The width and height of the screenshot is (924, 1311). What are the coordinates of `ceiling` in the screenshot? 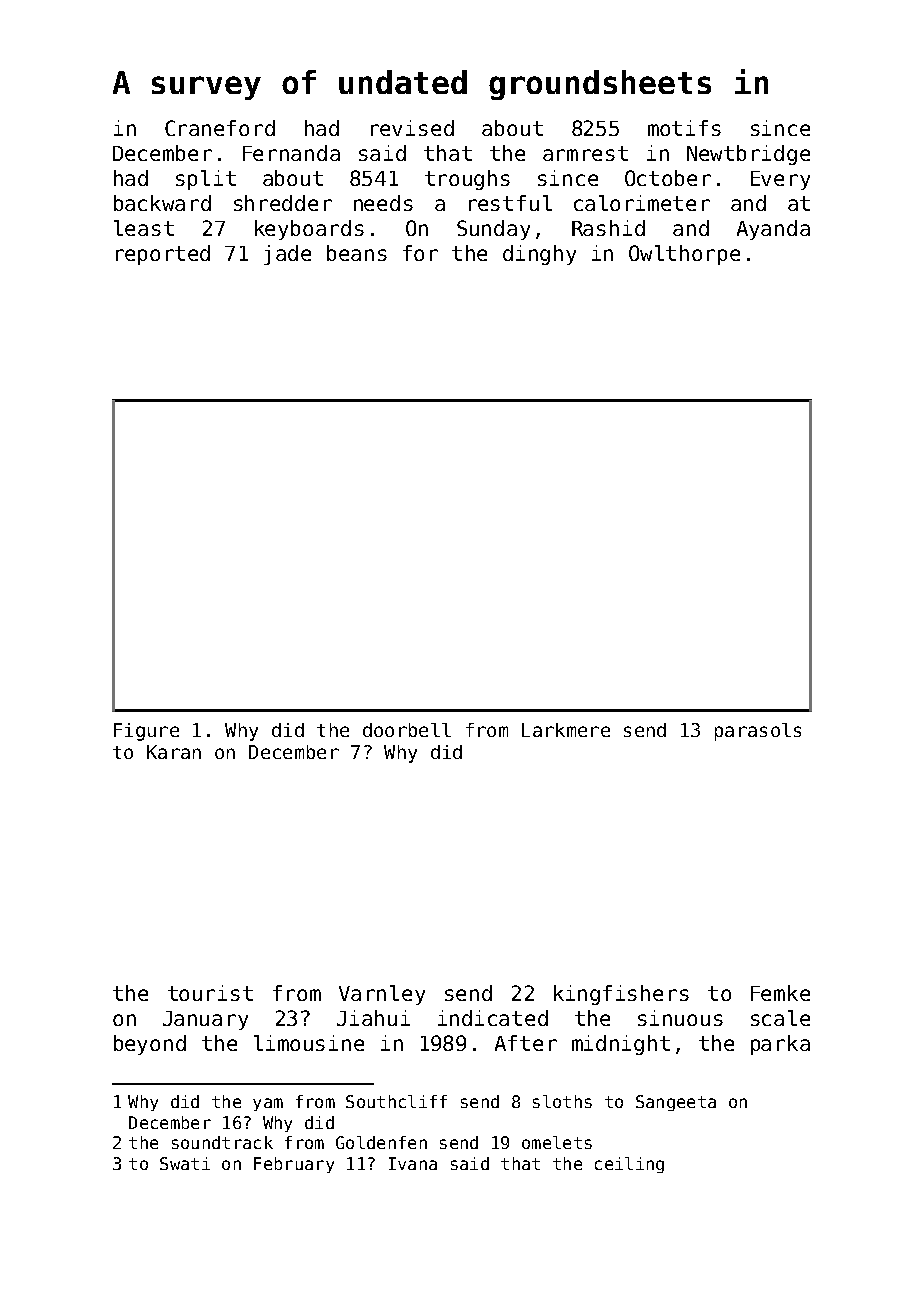 It's located at (629, 1165).
